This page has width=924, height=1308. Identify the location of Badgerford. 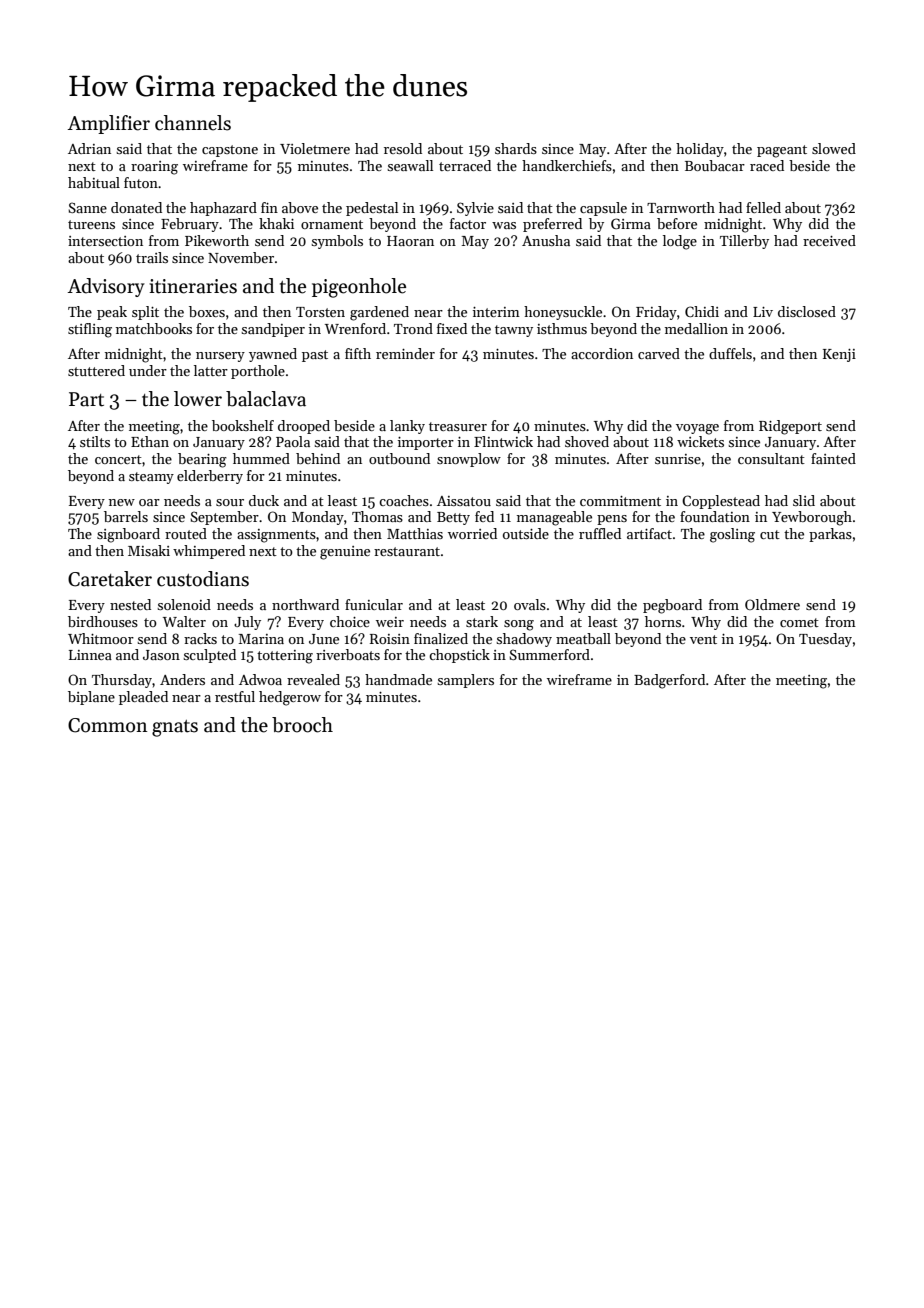
(669, 681).
